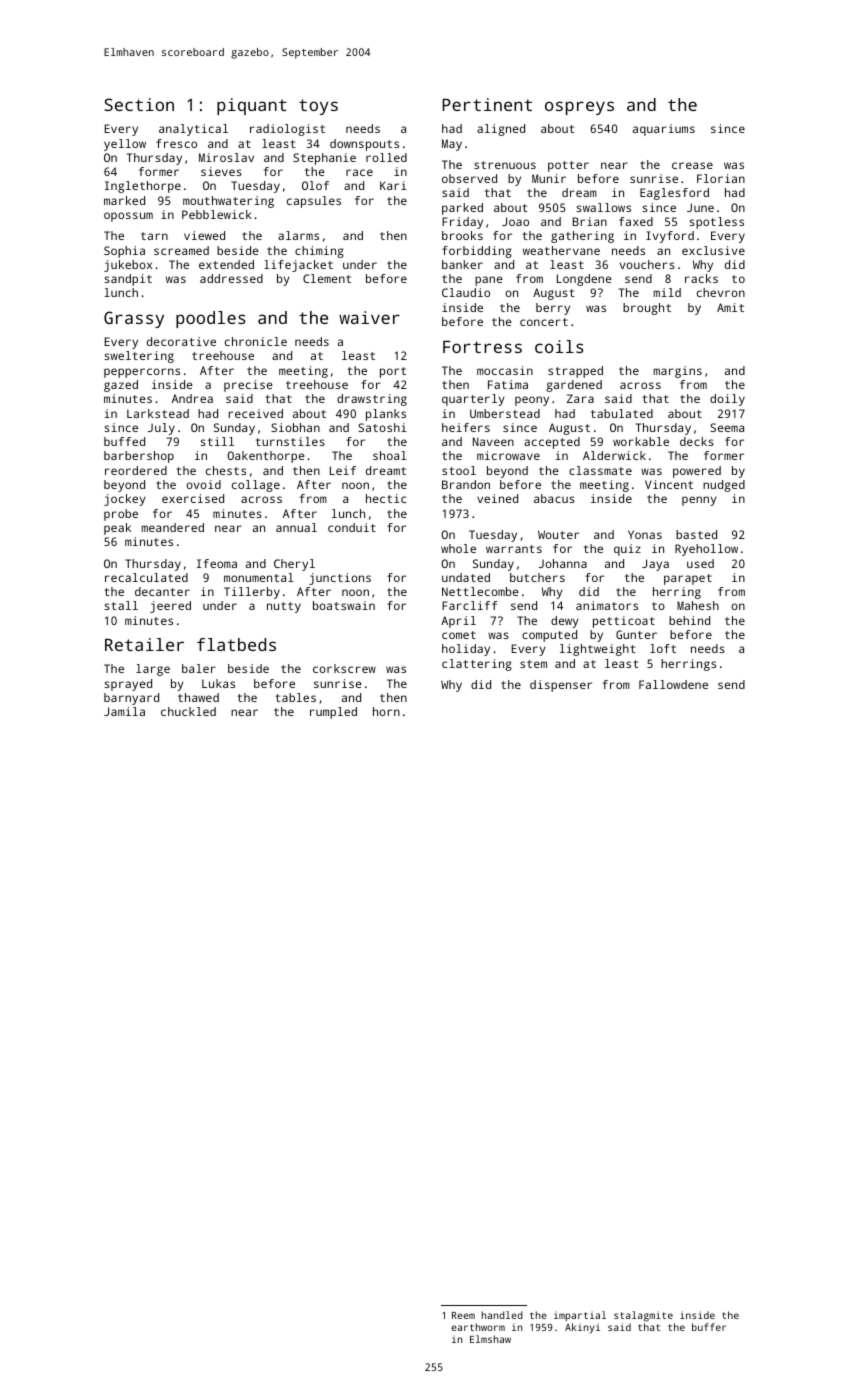  Describe the element at coordinates (333, 713) in the screenshot. I see `rumpled` at that location.
